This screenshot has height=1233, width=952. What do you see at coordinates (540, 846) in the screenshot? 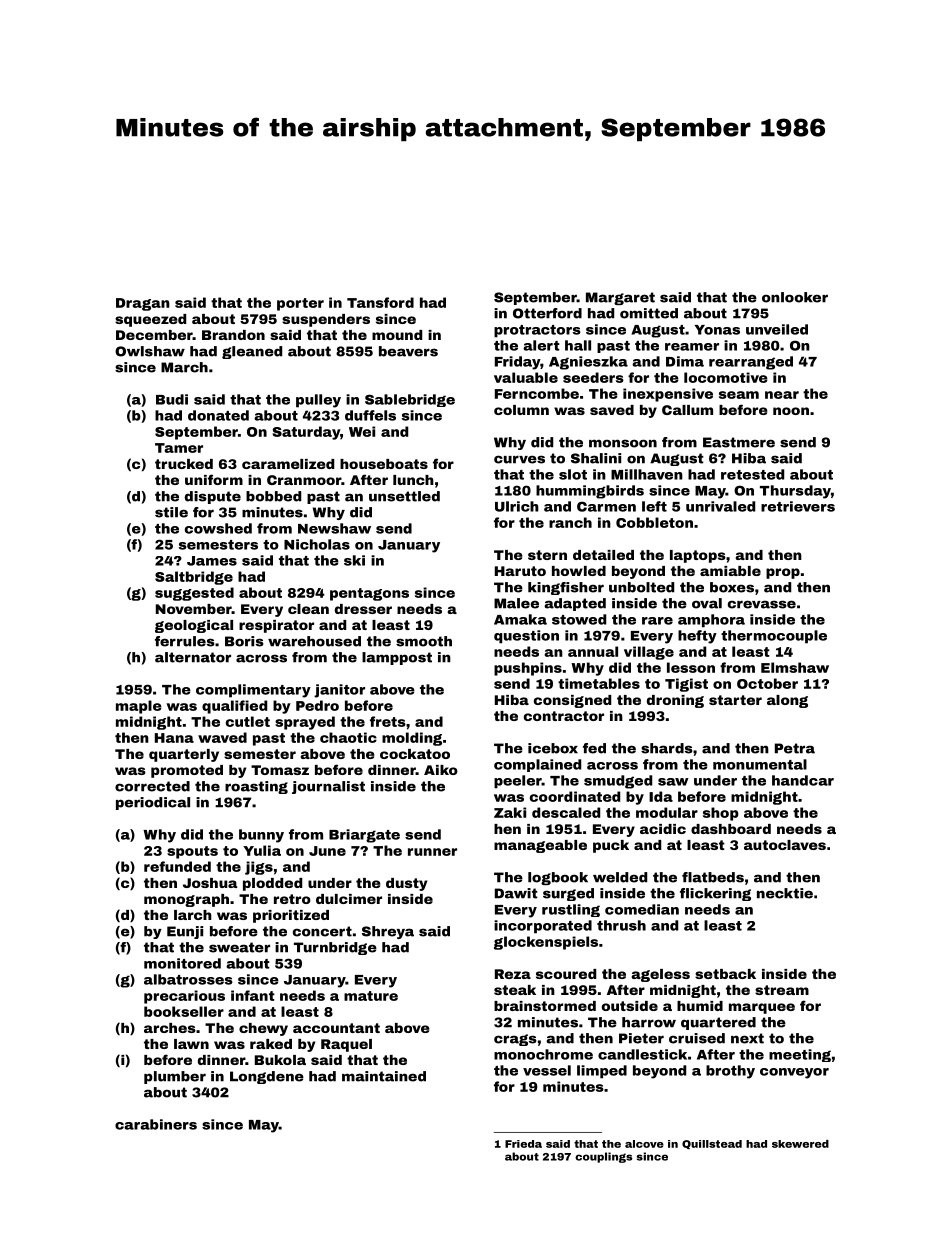
I see `manageable` at bounding box center [540, 846].
